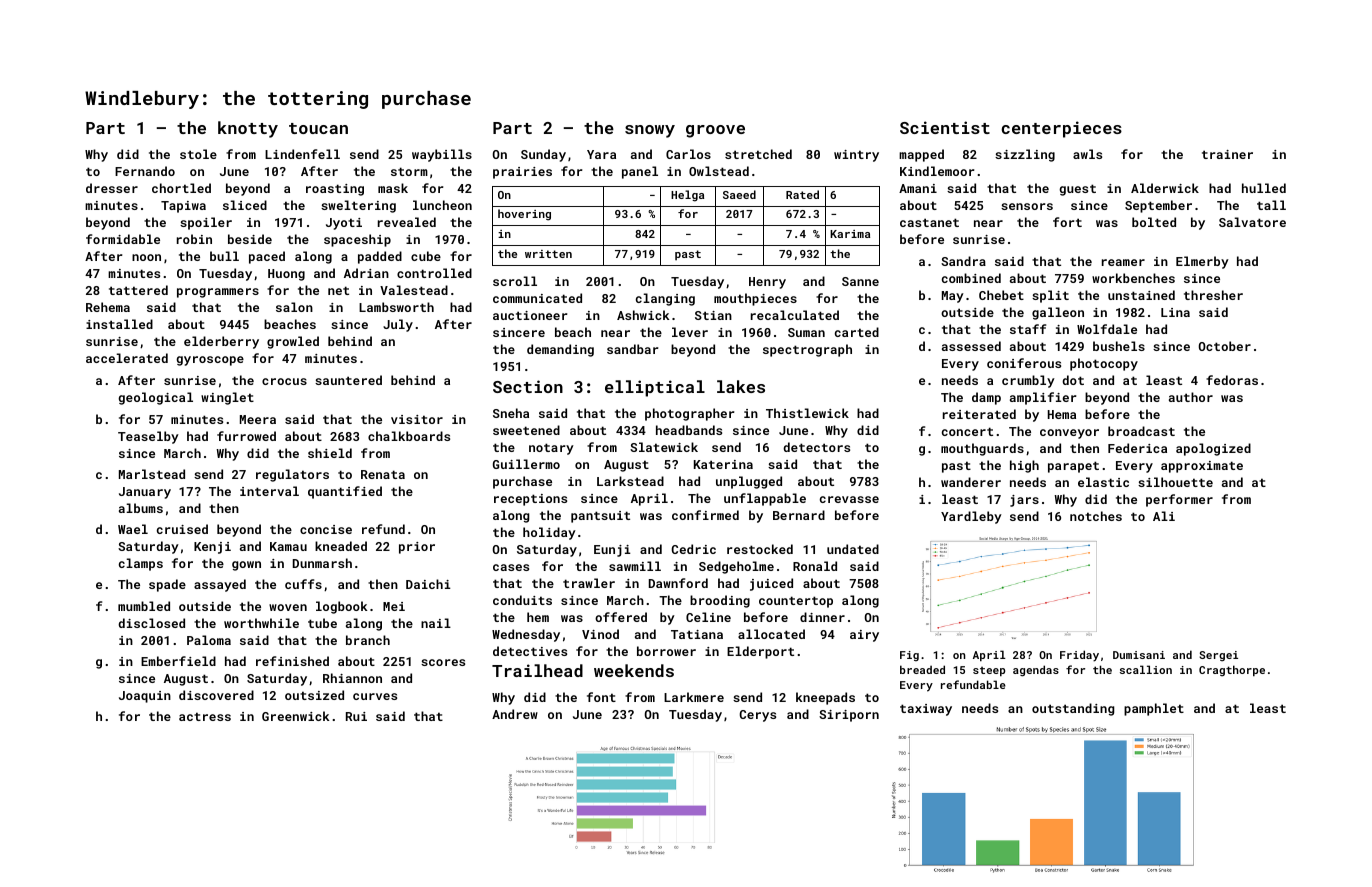  I want to click on fedoras, so click(1232, 380).
